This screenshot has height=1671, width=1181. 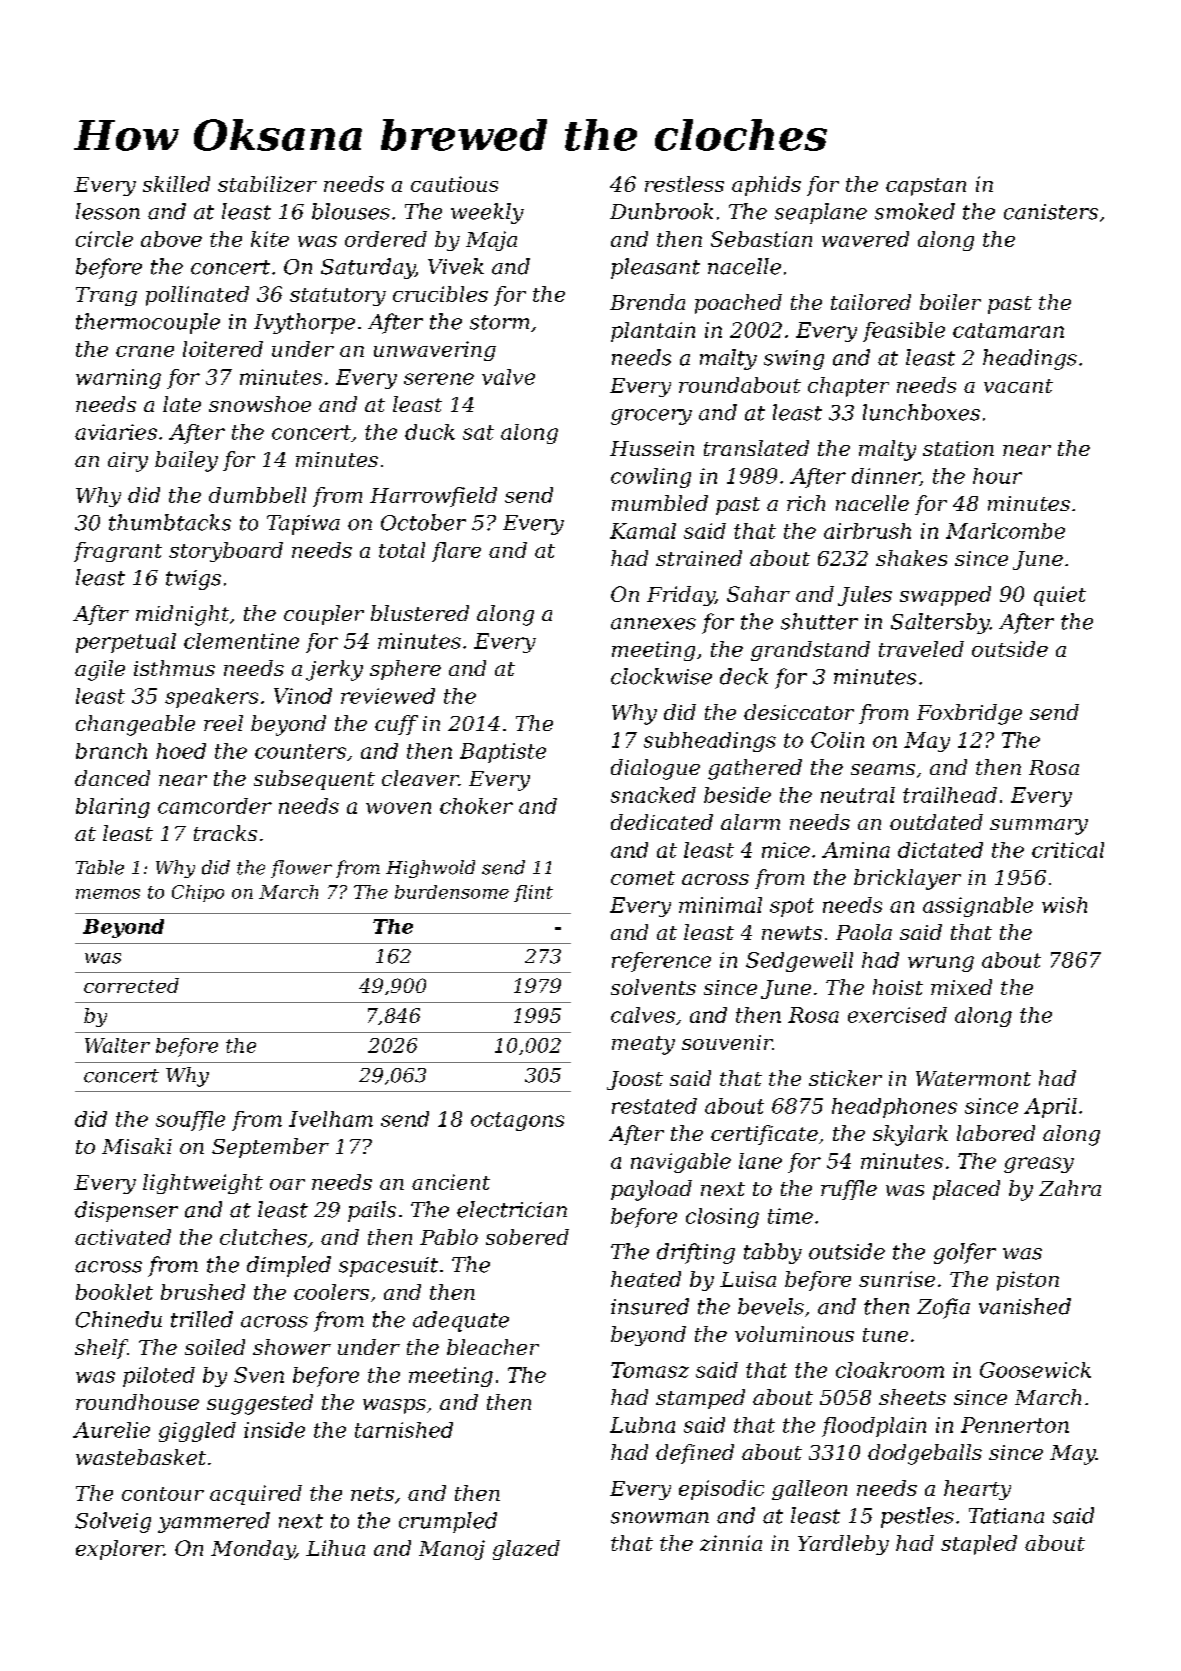 I want to click on sphere, so click(x=405, y=670).
